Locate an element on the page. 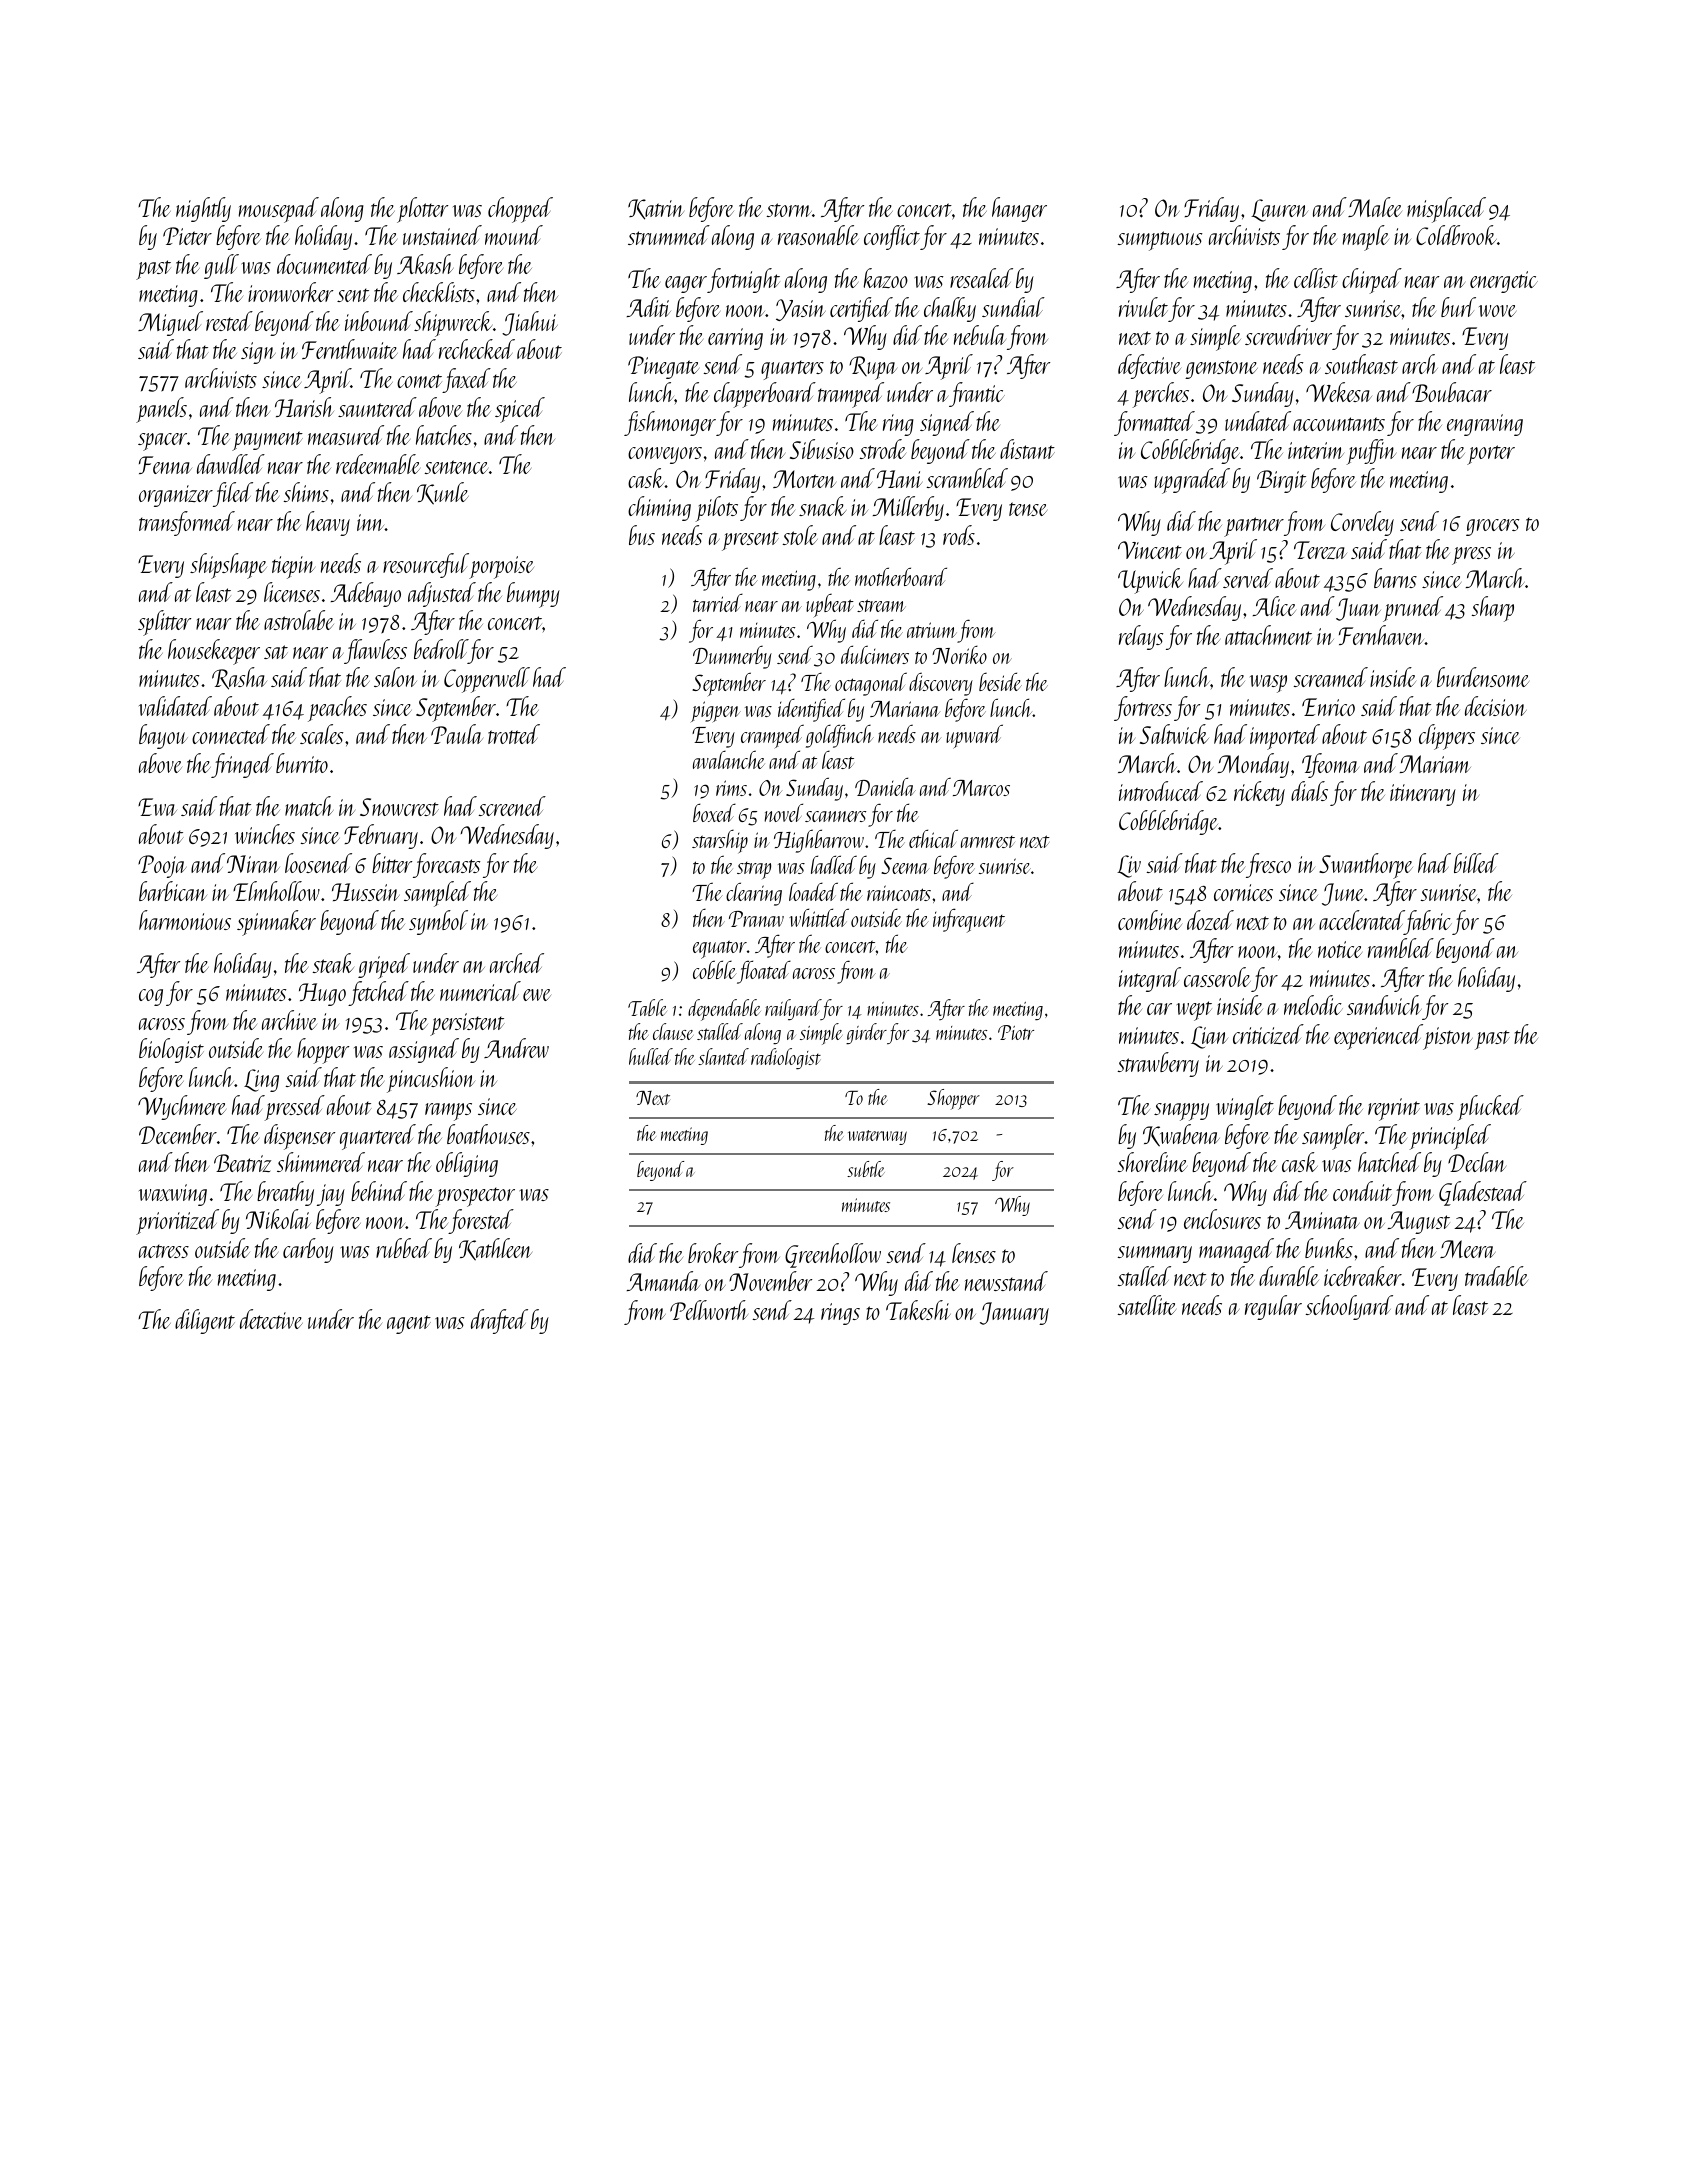 The height and width of the page is (2178, 1683). rubbed is located at coordinates (404, 1248).
